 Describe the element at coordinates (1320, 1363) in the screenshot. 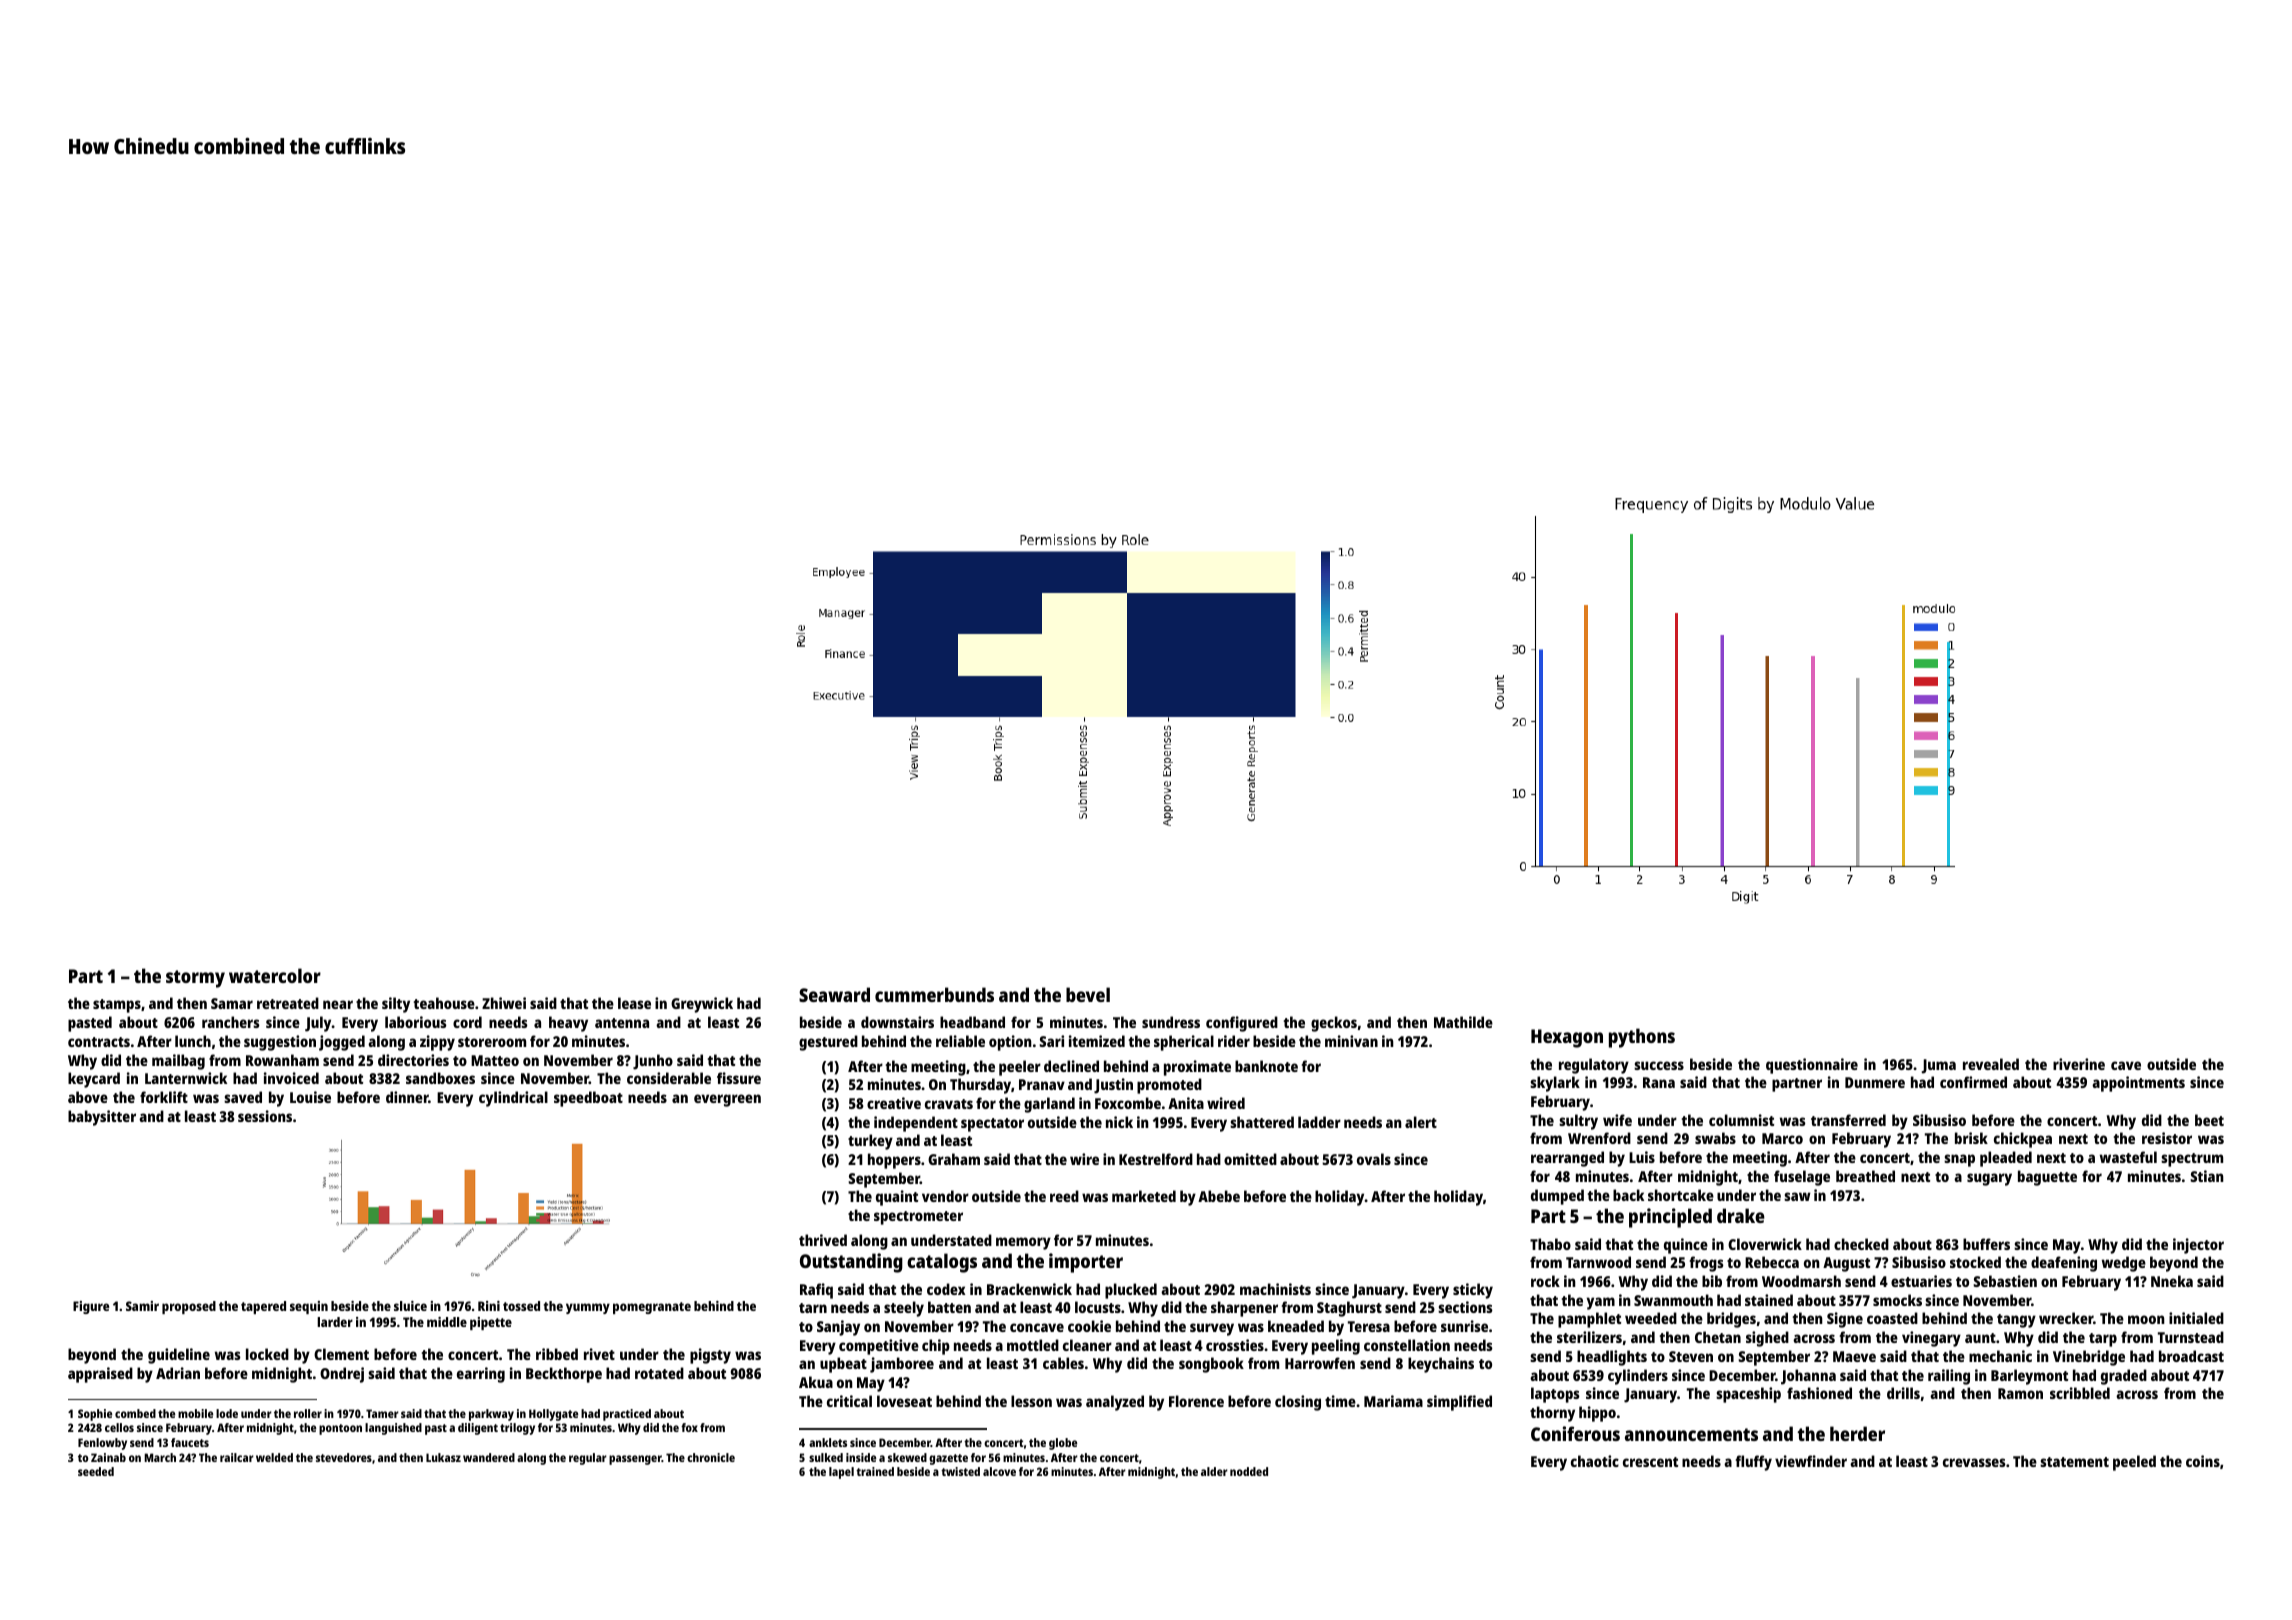

I see `Harrowfen` at that location.
